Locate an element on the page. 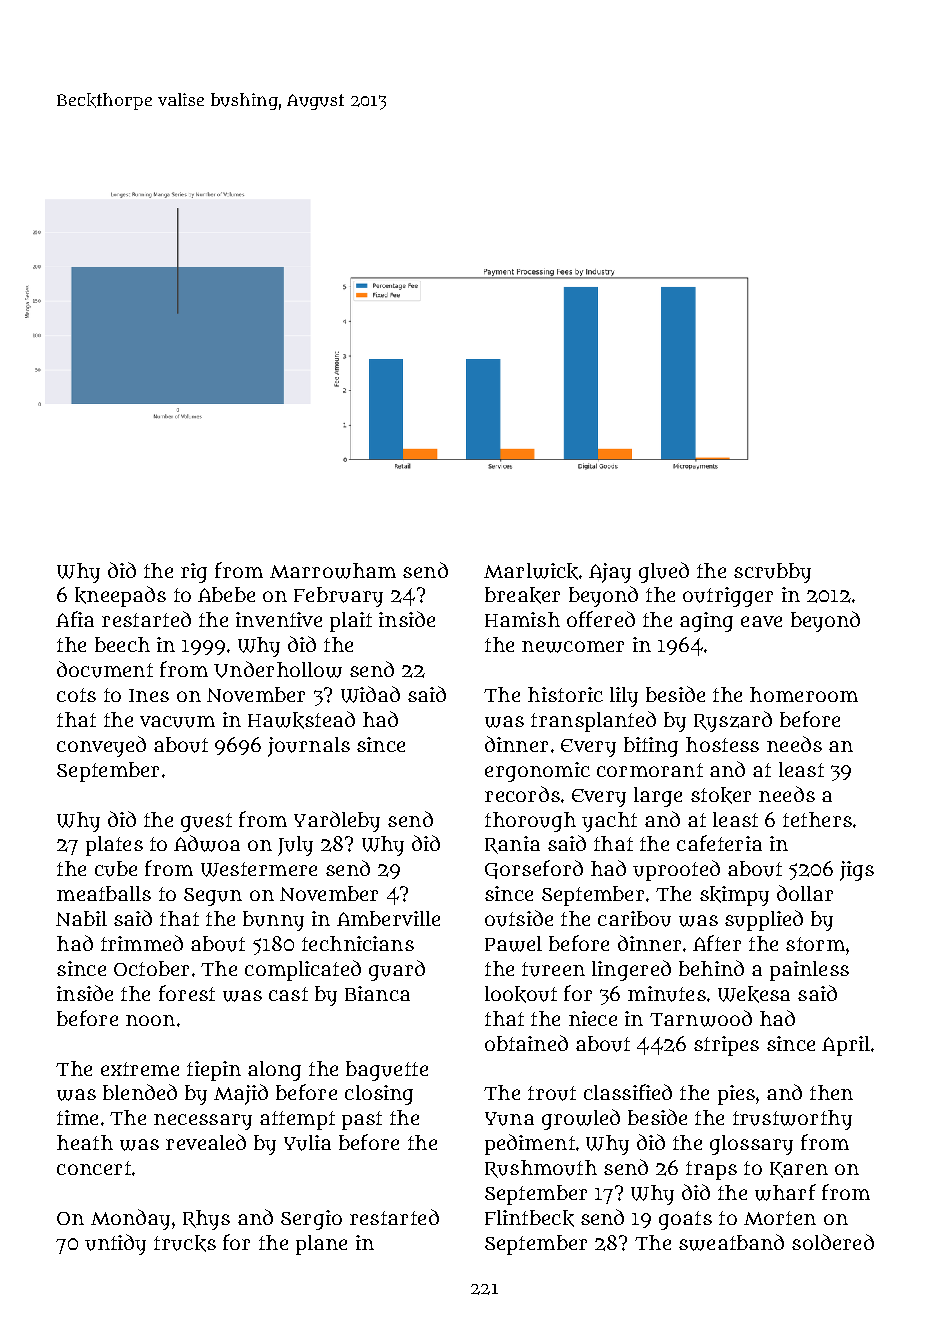 This page has width=940, height=1333. guest is located at coordinates (206, 822).
